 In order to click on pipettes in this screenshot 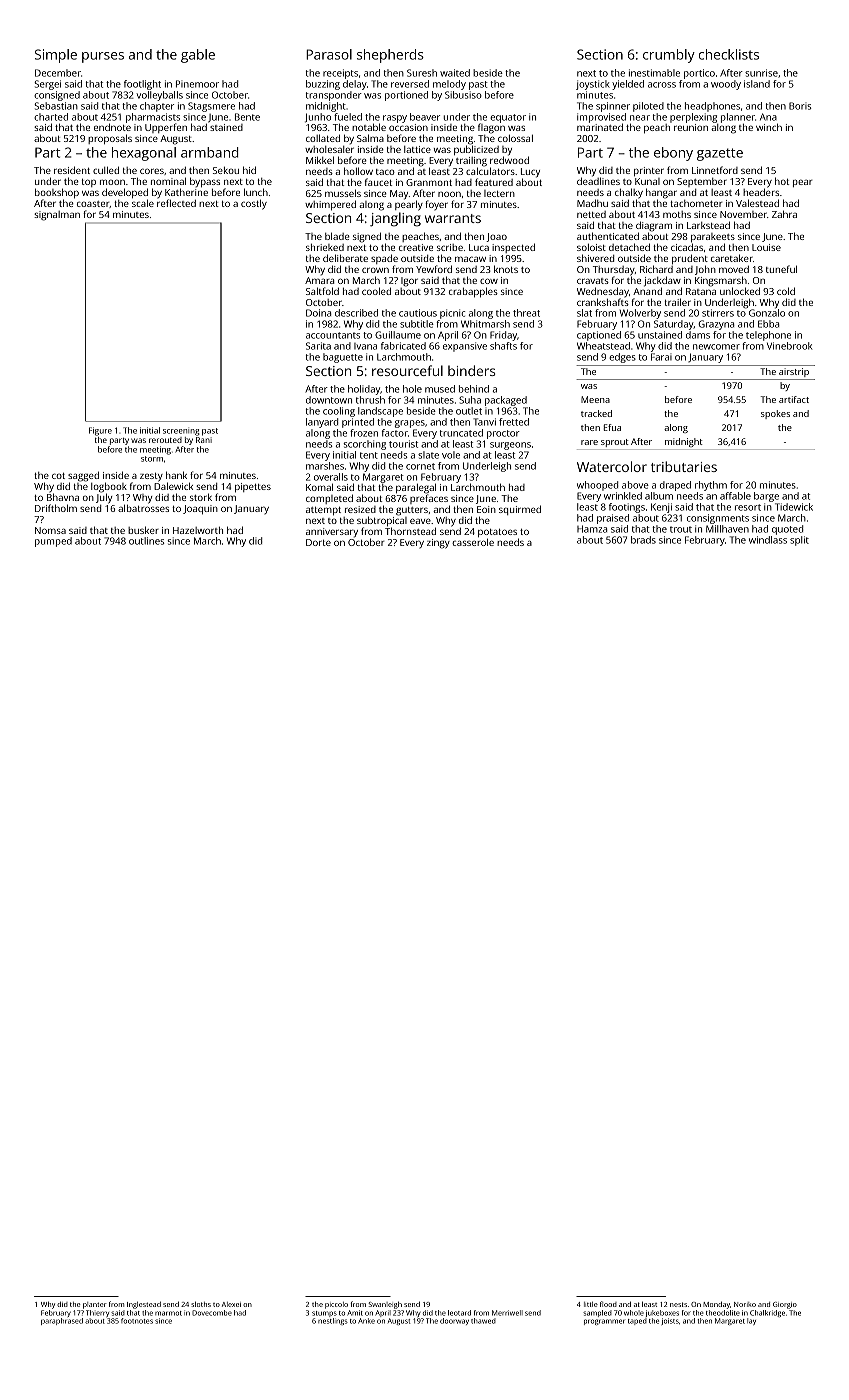, I will do `click(253, 488)`.
